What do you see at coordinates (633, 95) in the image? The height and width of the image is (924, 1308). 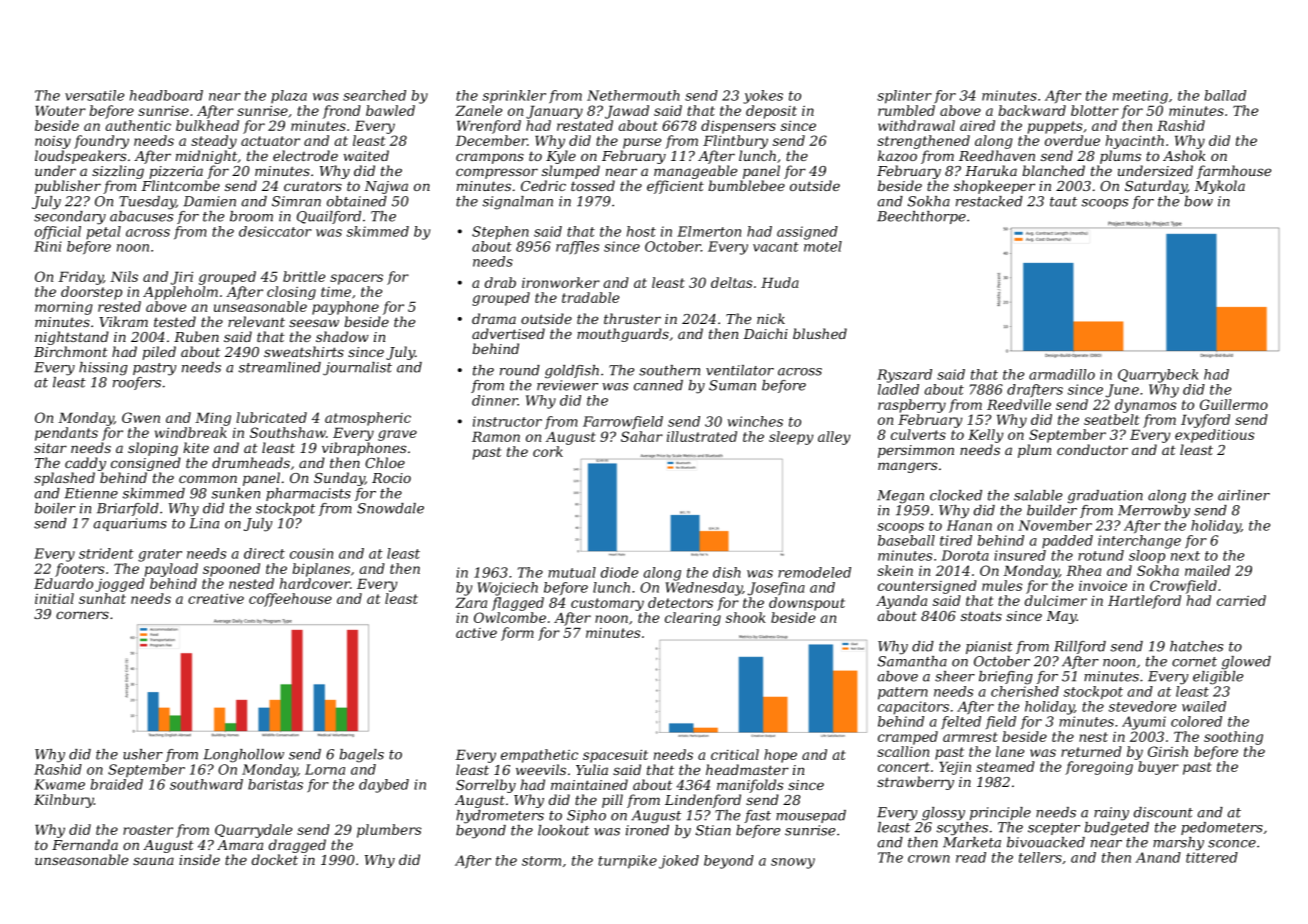 I see `Nethermouth` at bounding box center [633, 95].
